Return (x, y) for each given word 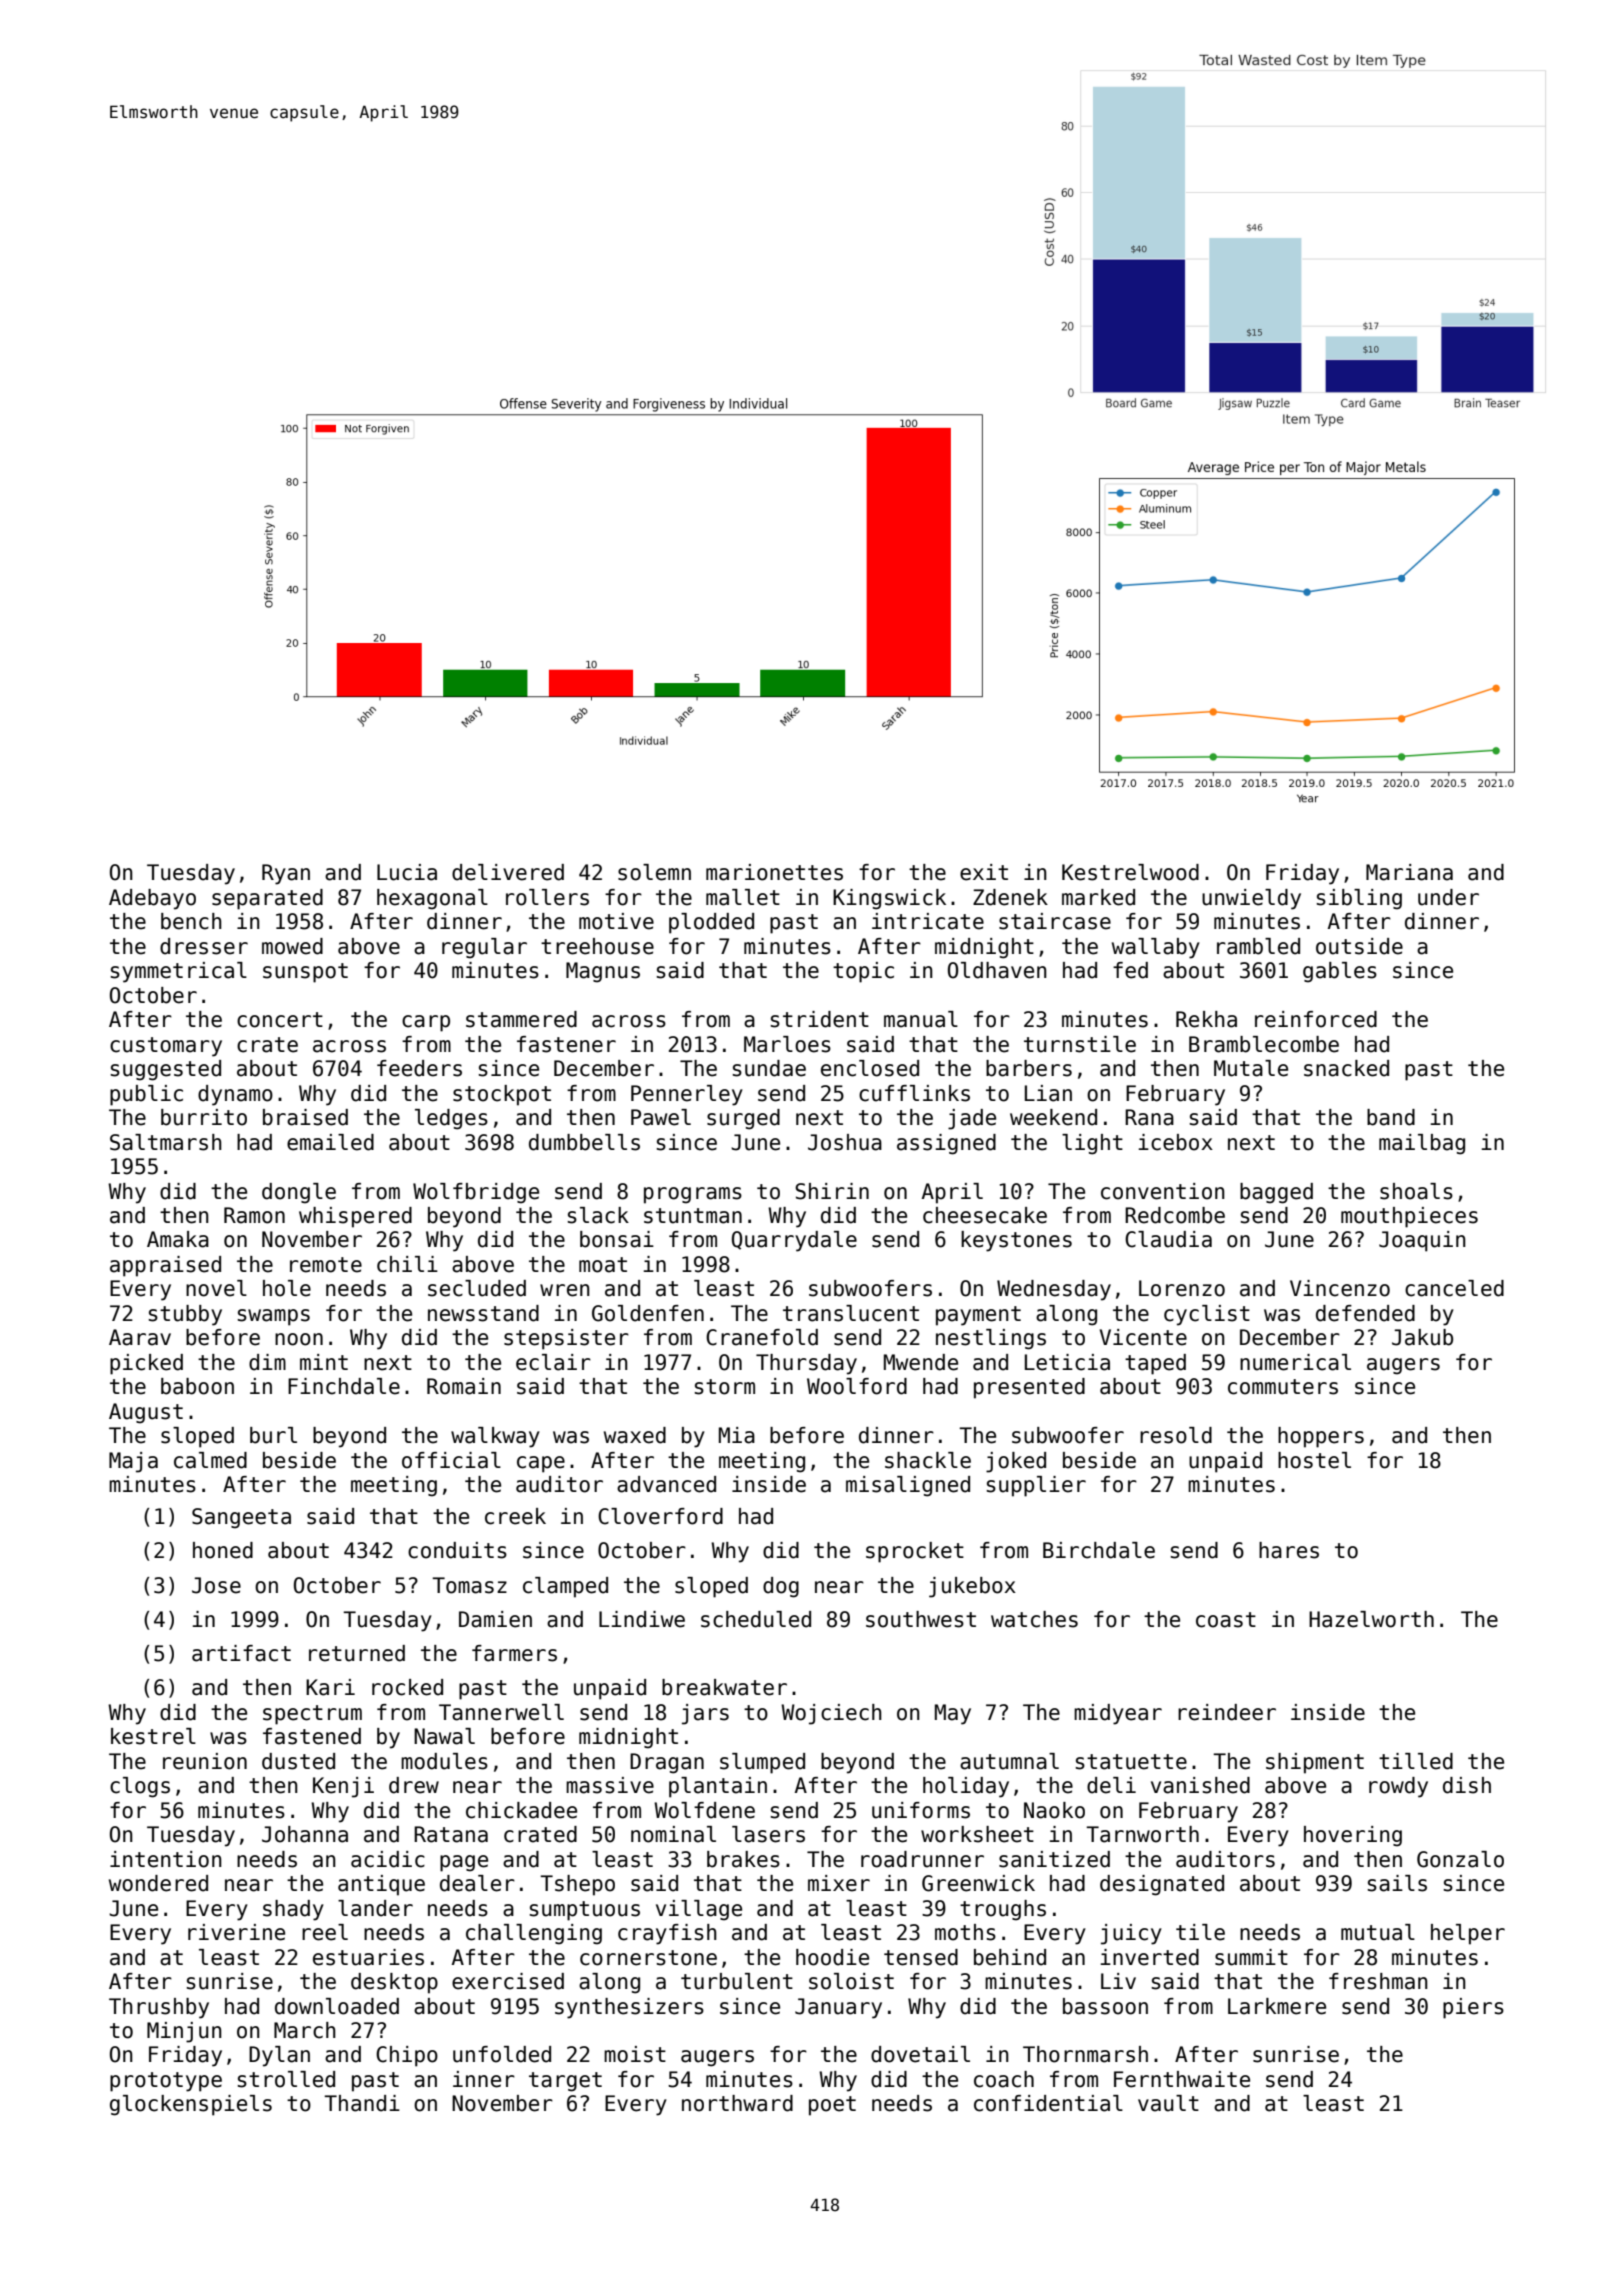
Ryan (286, 874)
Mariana (1409, 872)
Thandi (362, 2103)
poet (832, 2106)
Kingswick (889, 899)
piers (1473, 2008)
